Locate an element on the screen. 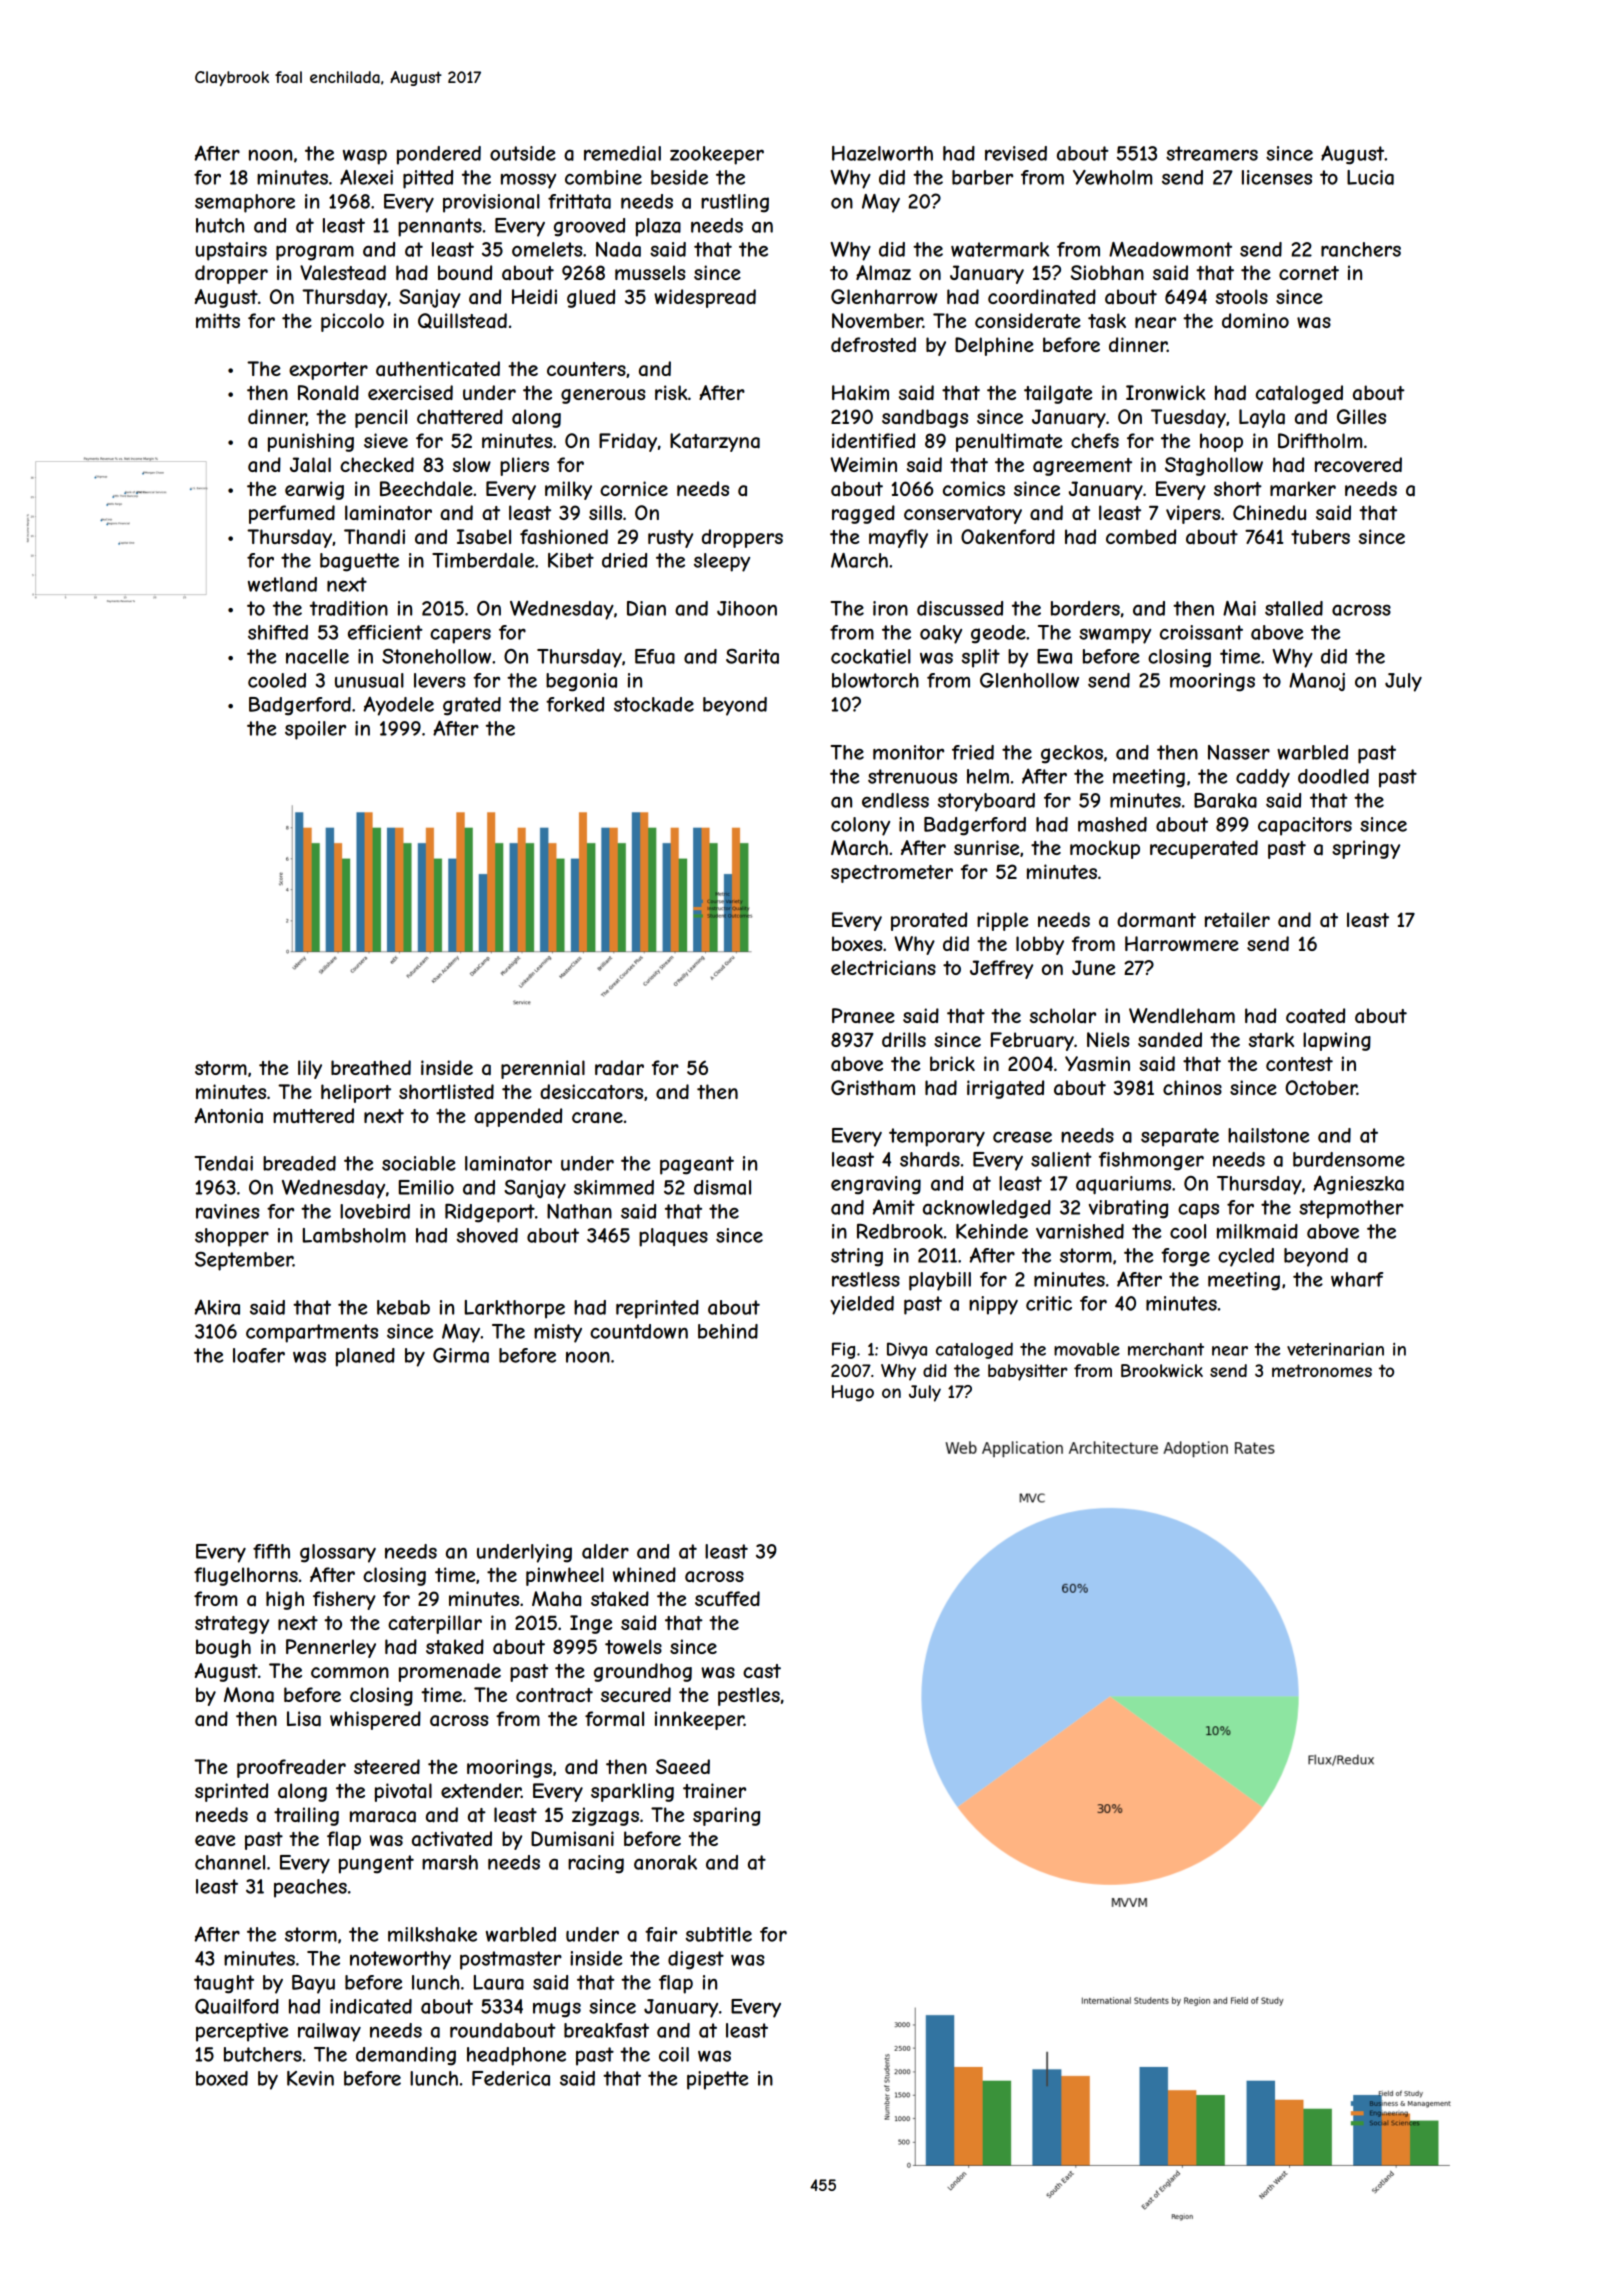  pipette is located at coordinates (717, 2080).
